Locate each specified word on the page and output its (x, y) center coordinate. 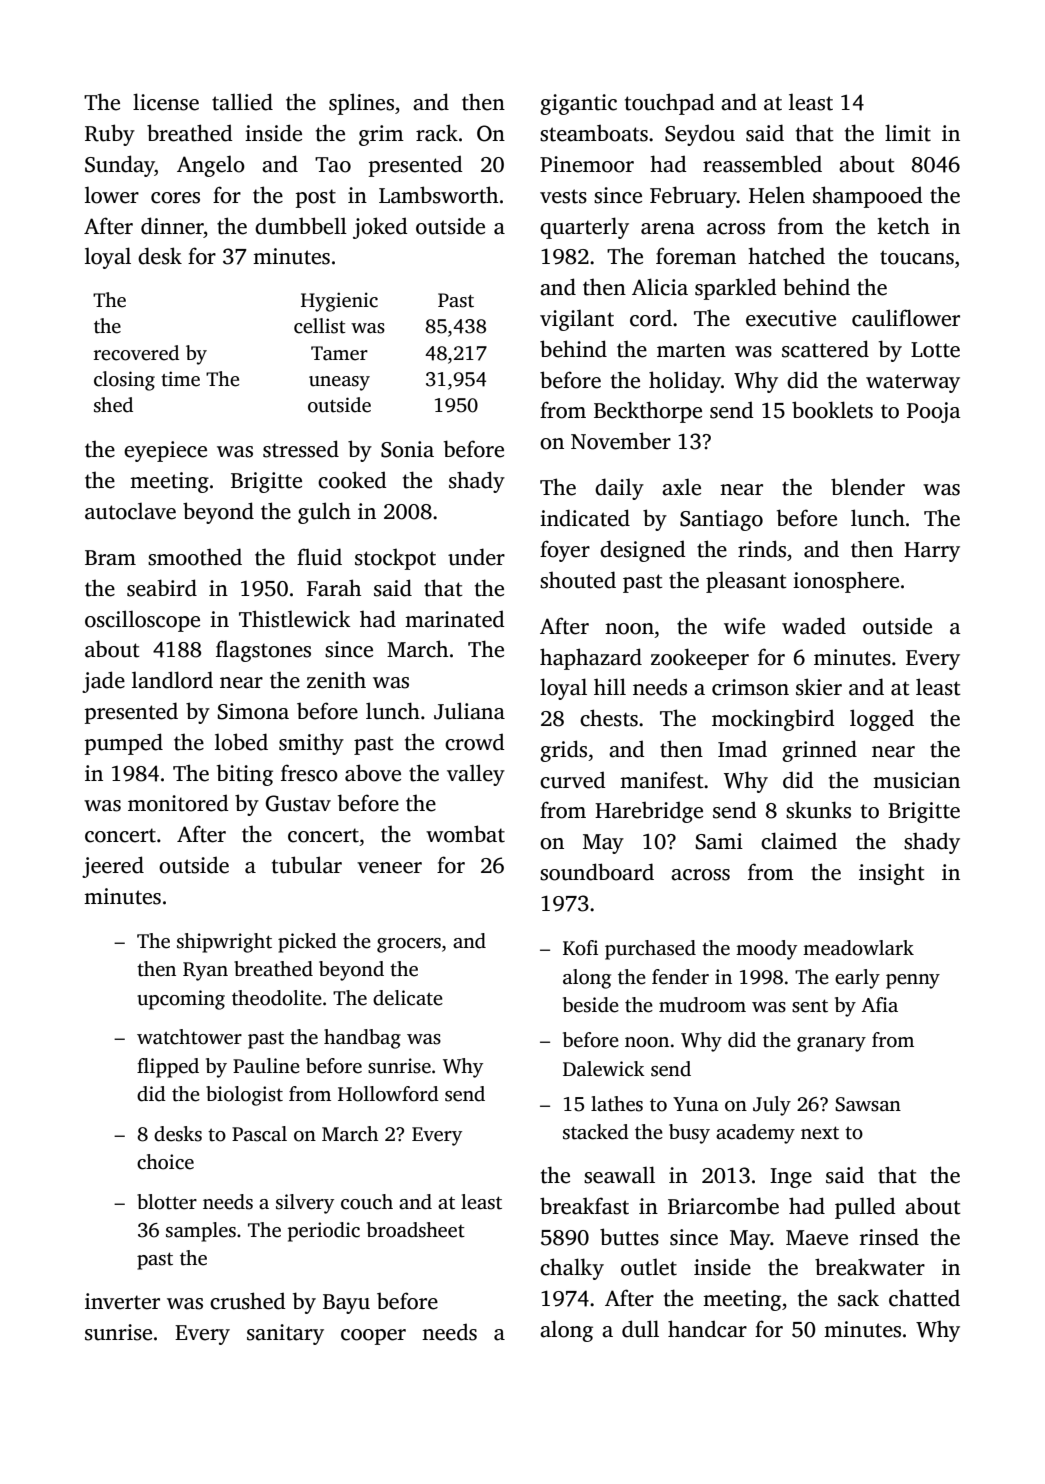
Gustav (298, 803)
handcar (707, 1329)
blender (868, 487)
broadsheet (416, 1230)
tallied (242, 102)
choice (165, 1162)
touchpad (670, 104)
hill (610, 686)
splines (361, 104)
